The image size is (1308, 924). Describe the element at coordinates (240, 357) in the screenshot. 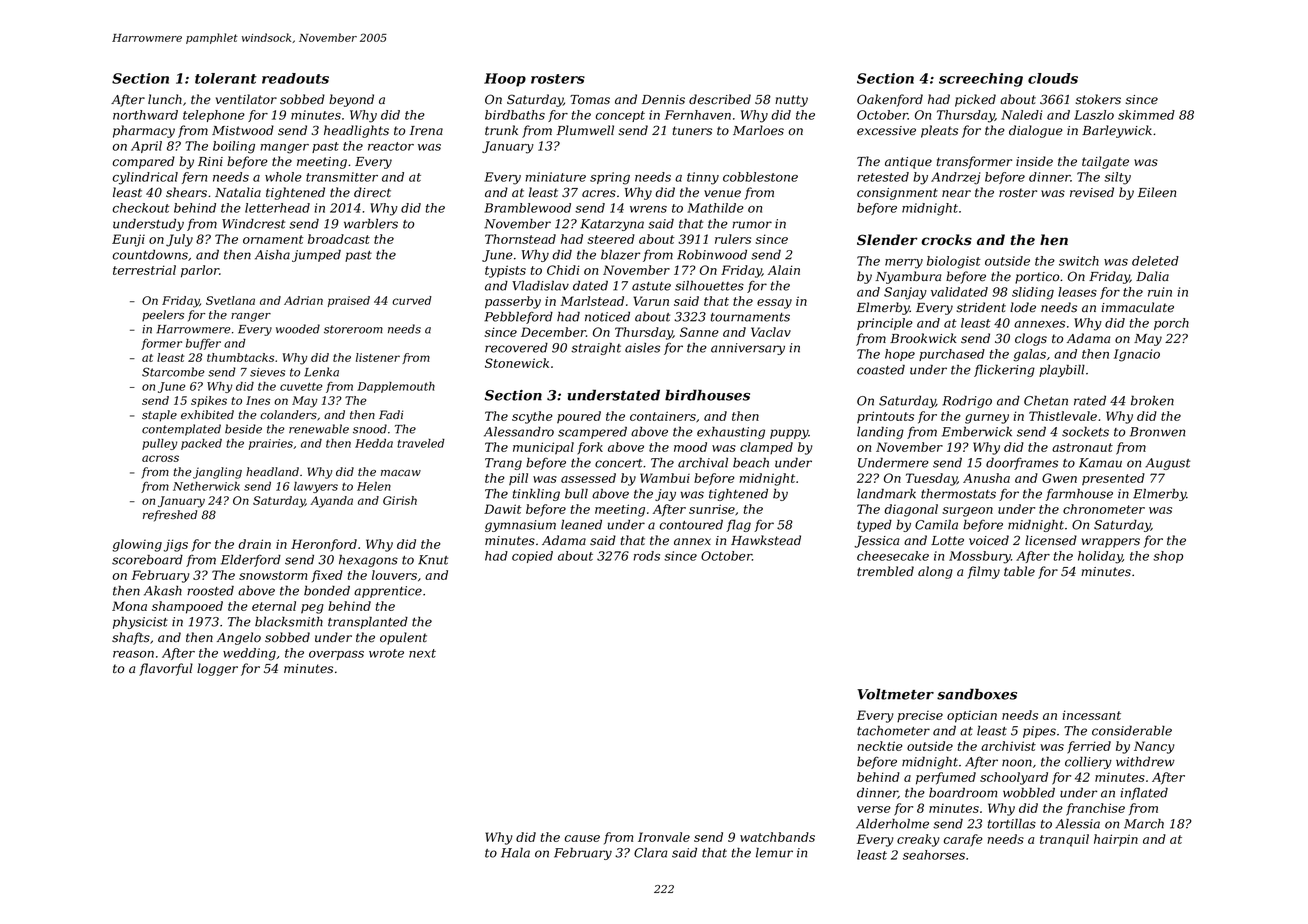

I see `thumbtacks` at that location.
